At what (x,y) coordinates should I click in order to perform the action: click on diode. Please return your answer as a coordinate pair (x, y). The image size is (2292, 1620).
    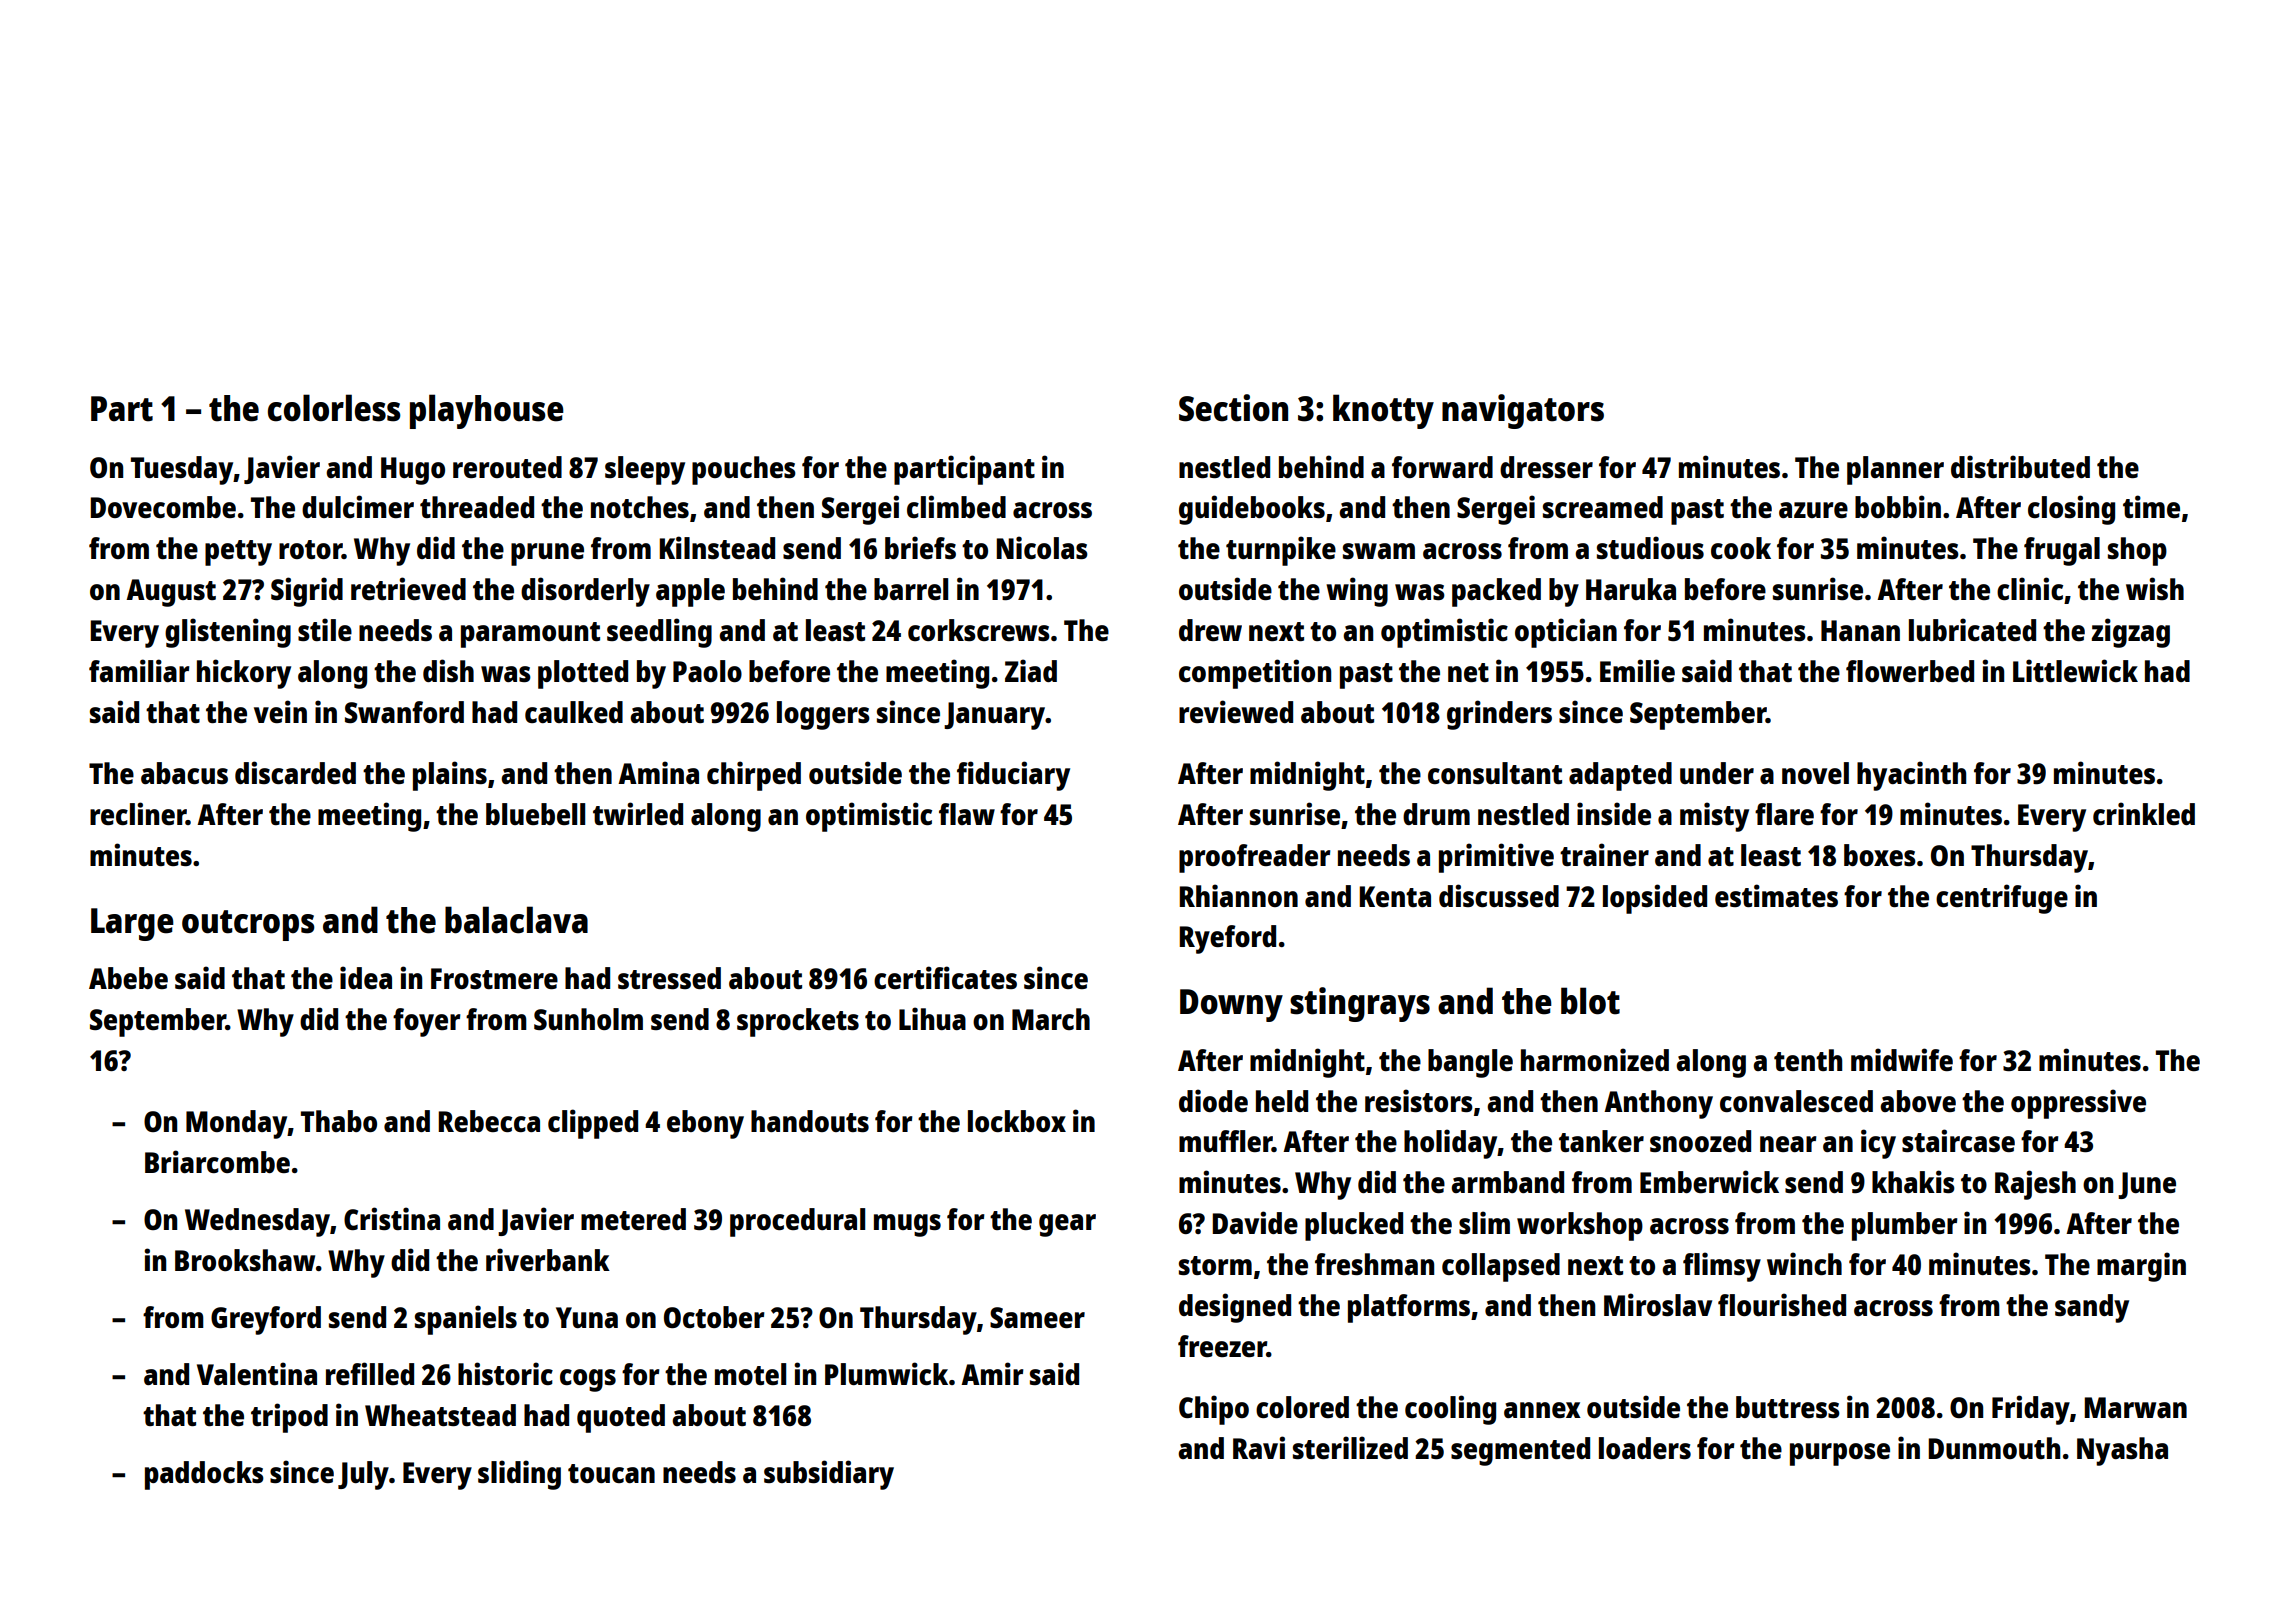
    Looking at the image, I should click on (1213, 1100).
